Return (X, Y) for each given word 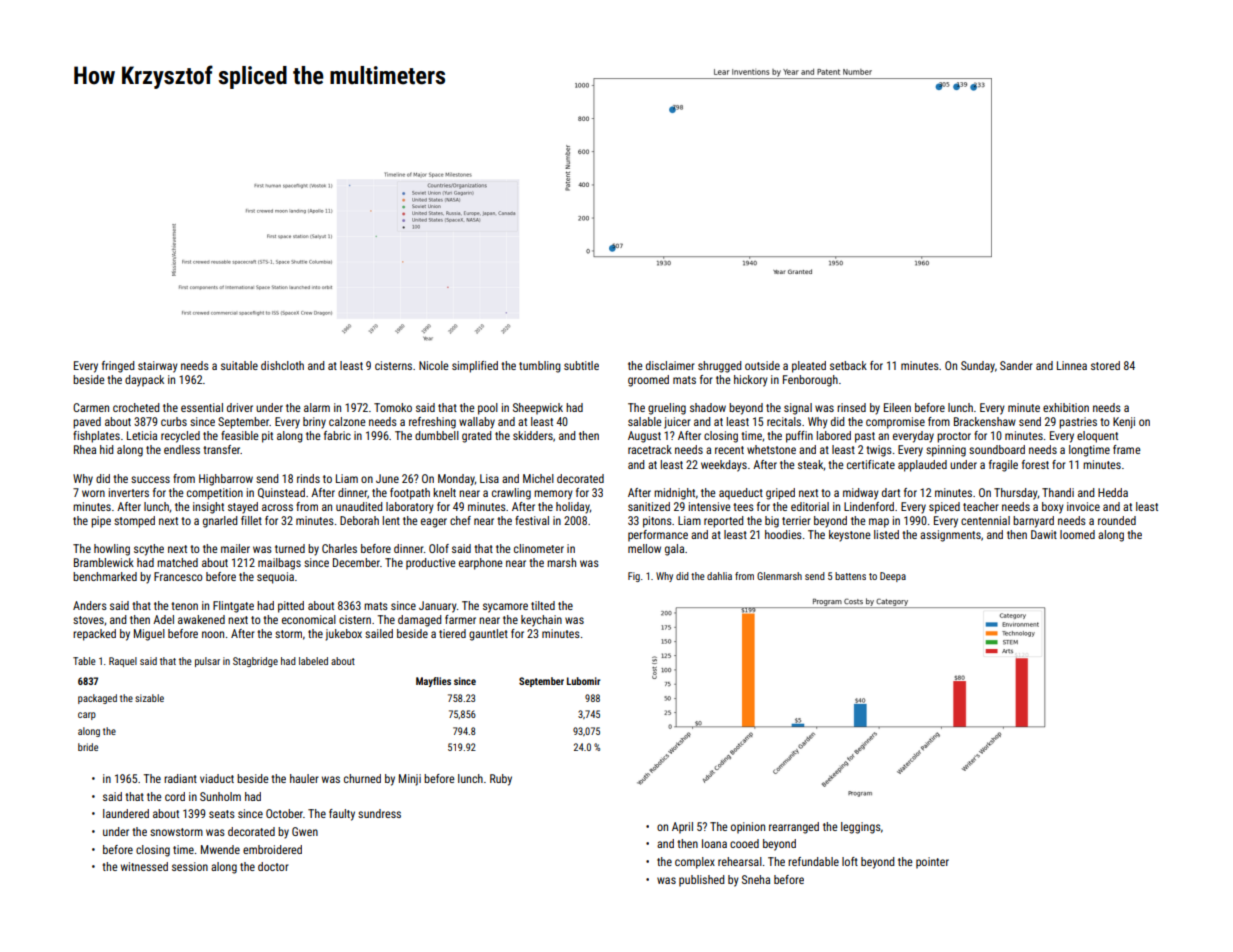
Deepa (893, 577)
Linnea (1072, 365)
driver (240, 407)
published (701, 881)
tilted (543, 605)
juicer (677, 423)
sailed (379, 633)
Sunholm (220, 796)
